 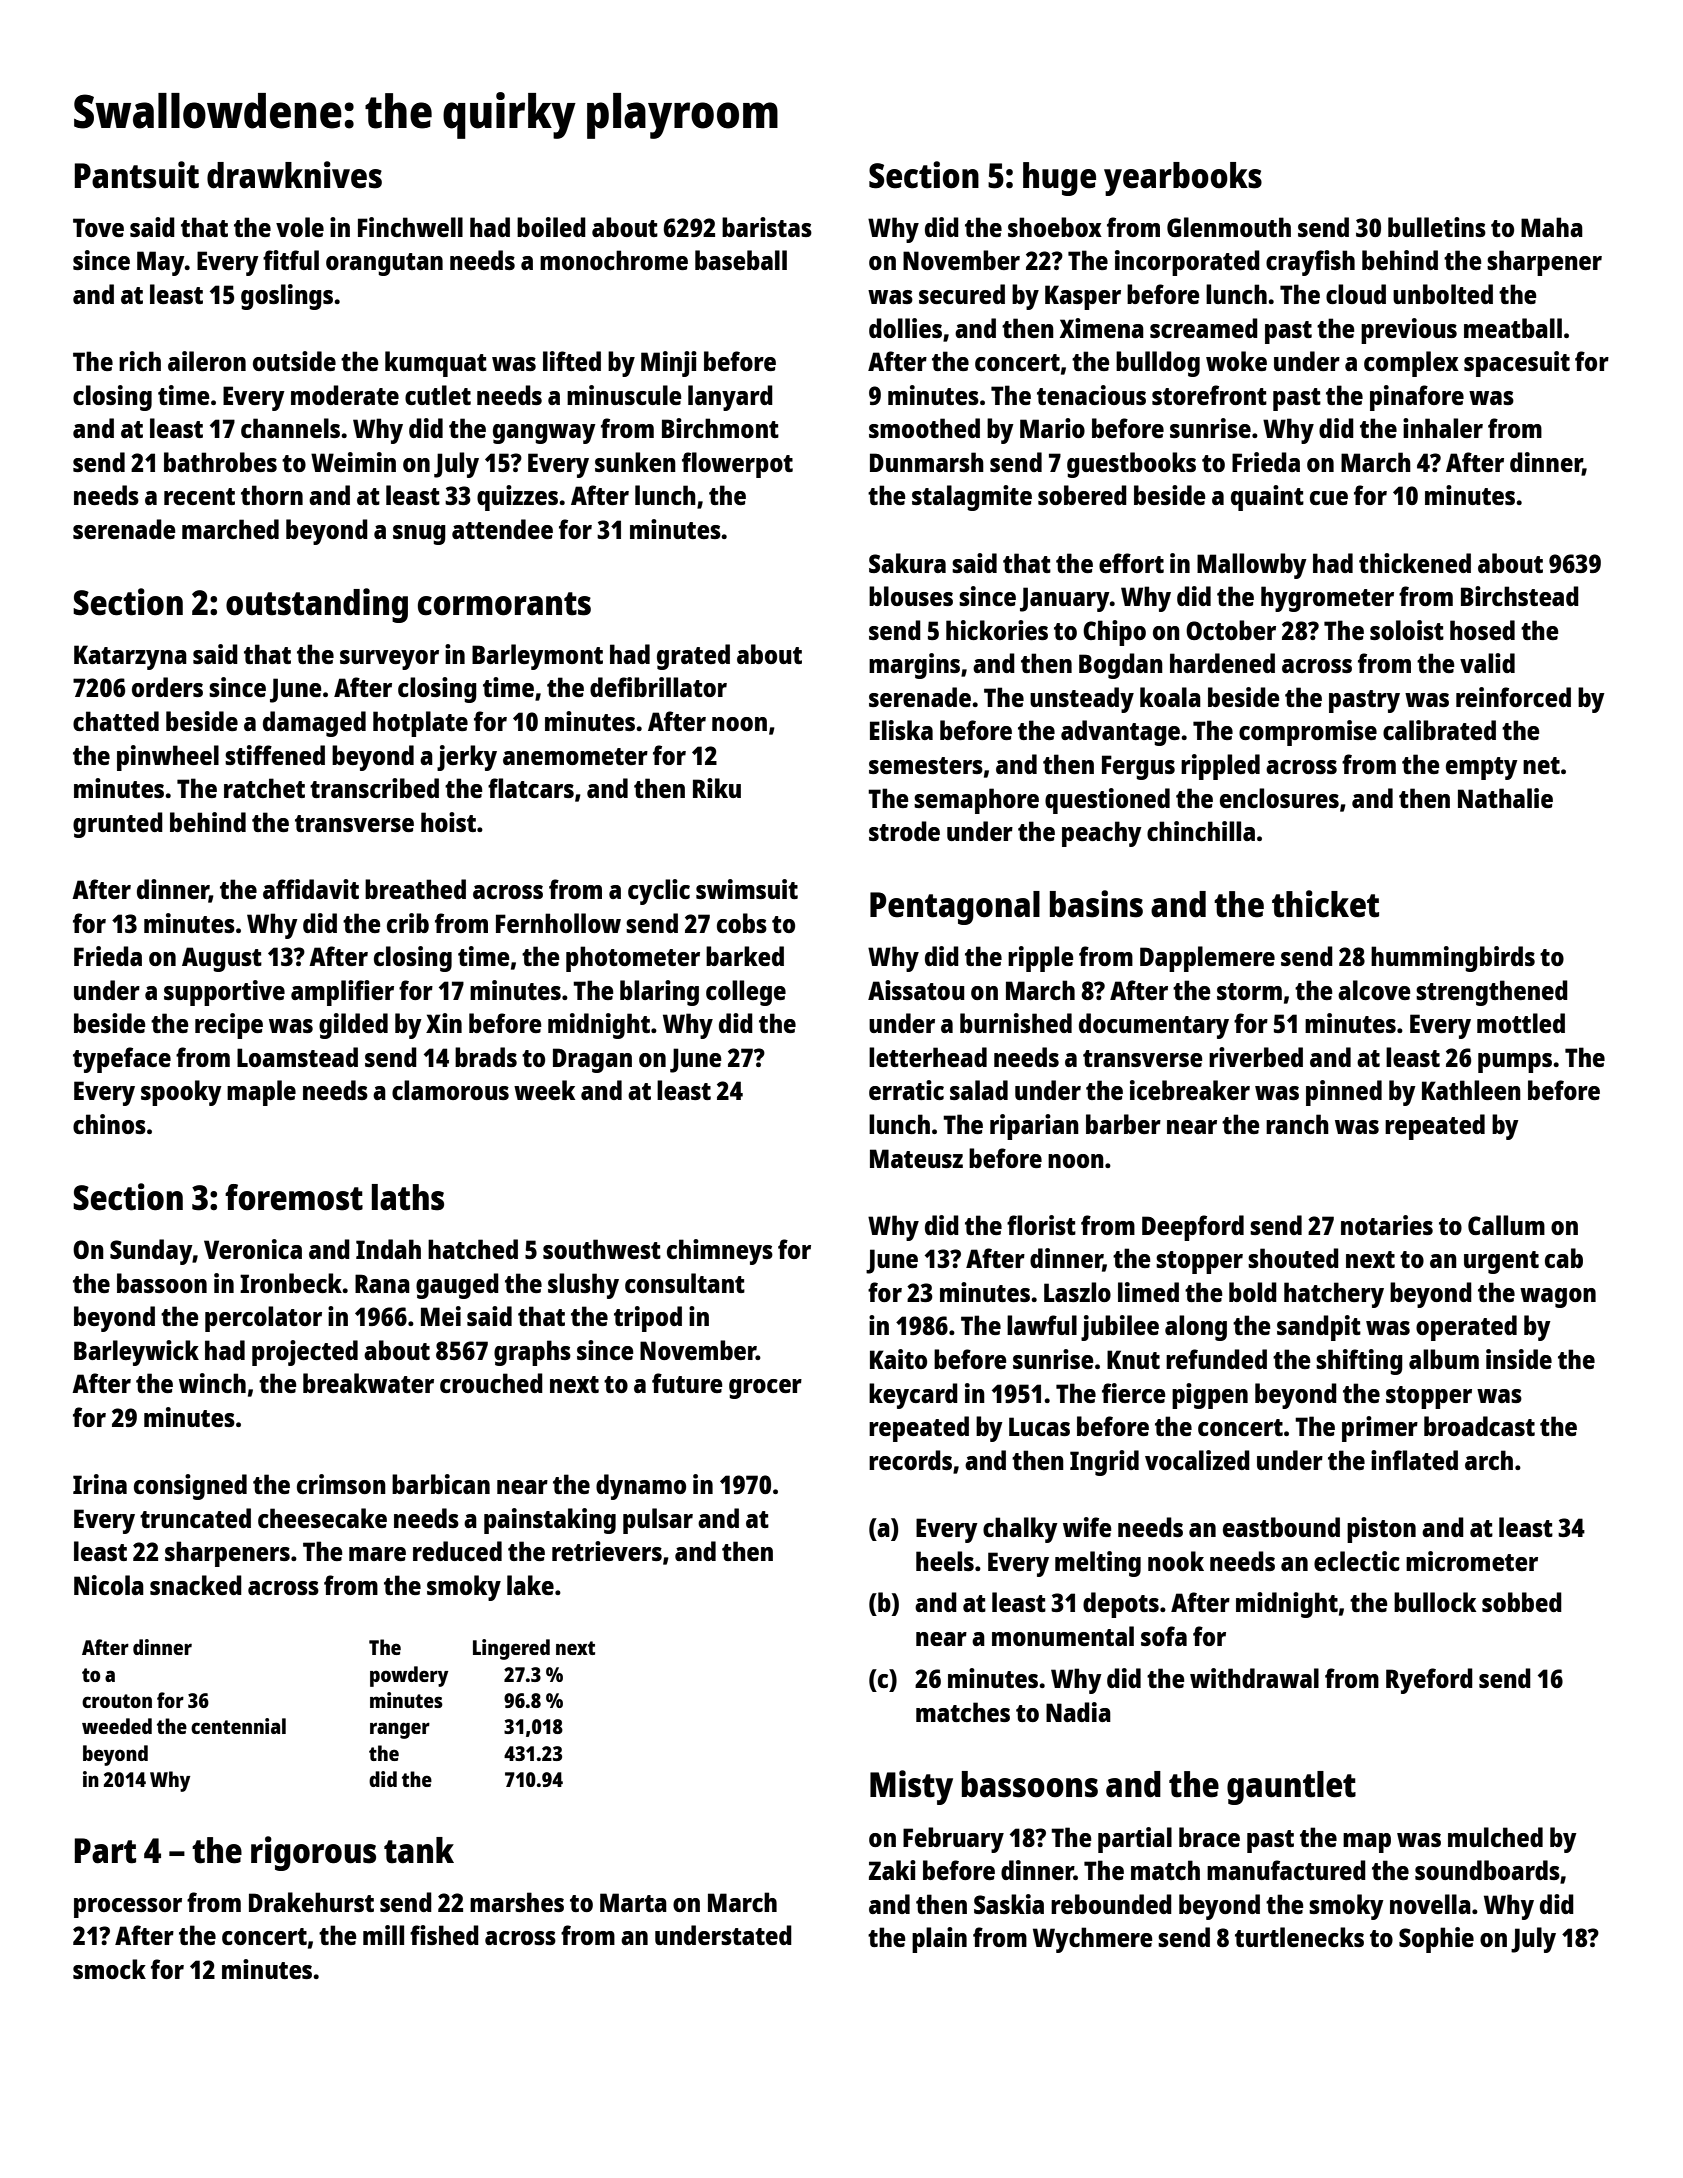 I want to click on hatchery, so click(x=1334, y=1295).
